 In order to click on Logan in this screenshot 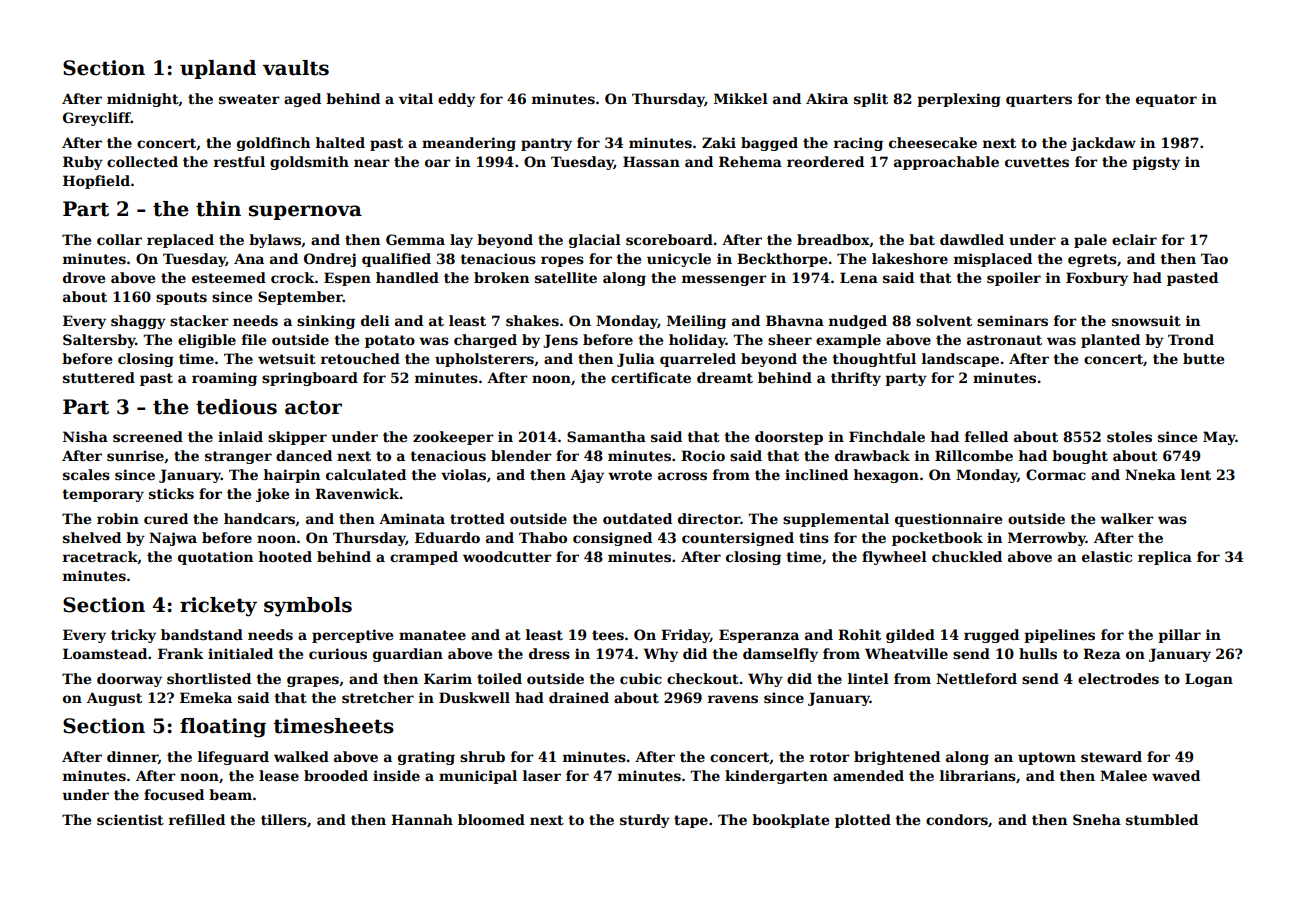, I will do `click(1209, 680)`.
